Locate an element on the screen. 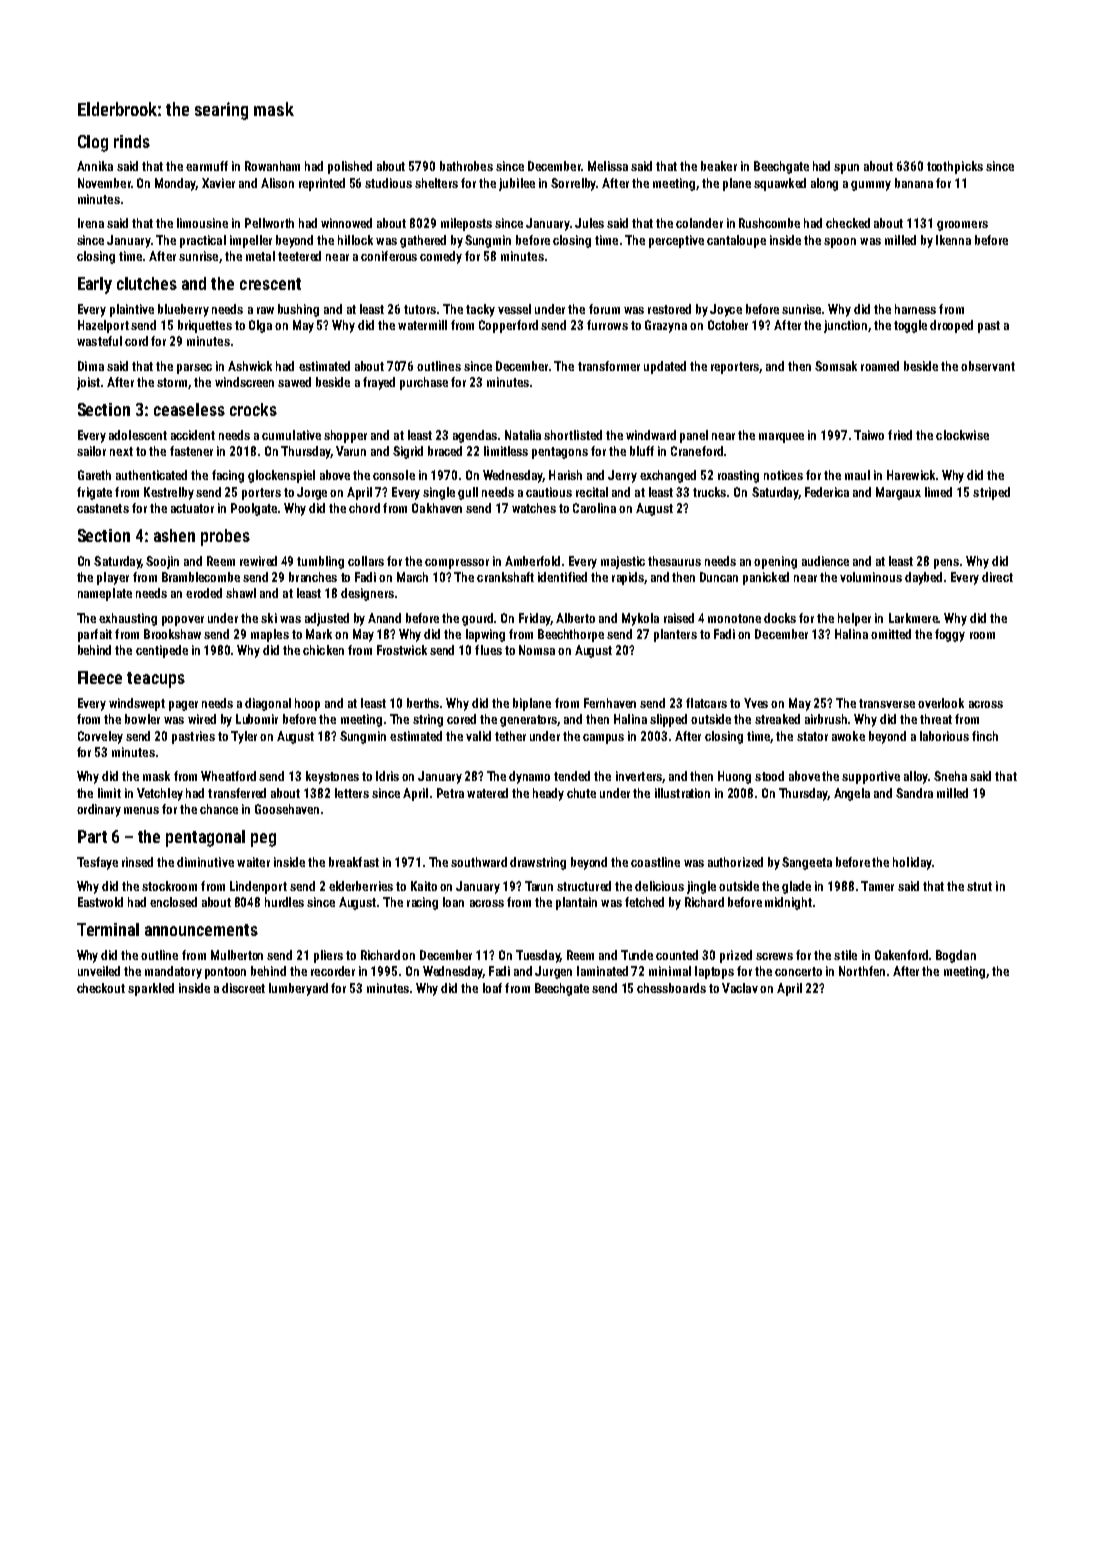 Image resolution: width=1094 pixels, height=1547 pixels. Rushcombe is located at coordinates (769, 223).
